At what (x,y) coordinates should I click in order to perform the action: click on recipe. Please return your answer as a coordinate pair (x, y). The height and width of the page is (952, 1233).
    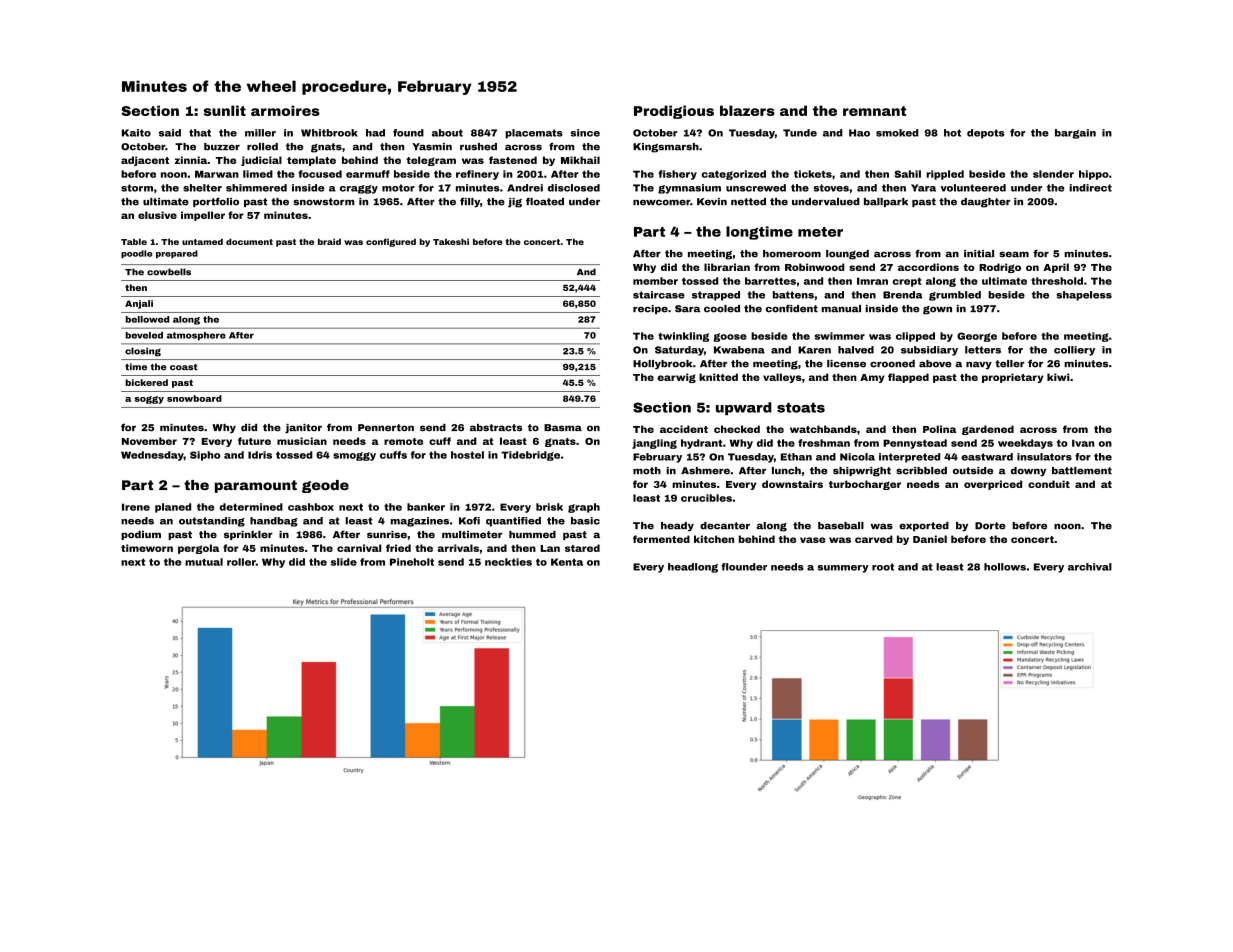
    Looking at the image, I should click on (650, 309).
